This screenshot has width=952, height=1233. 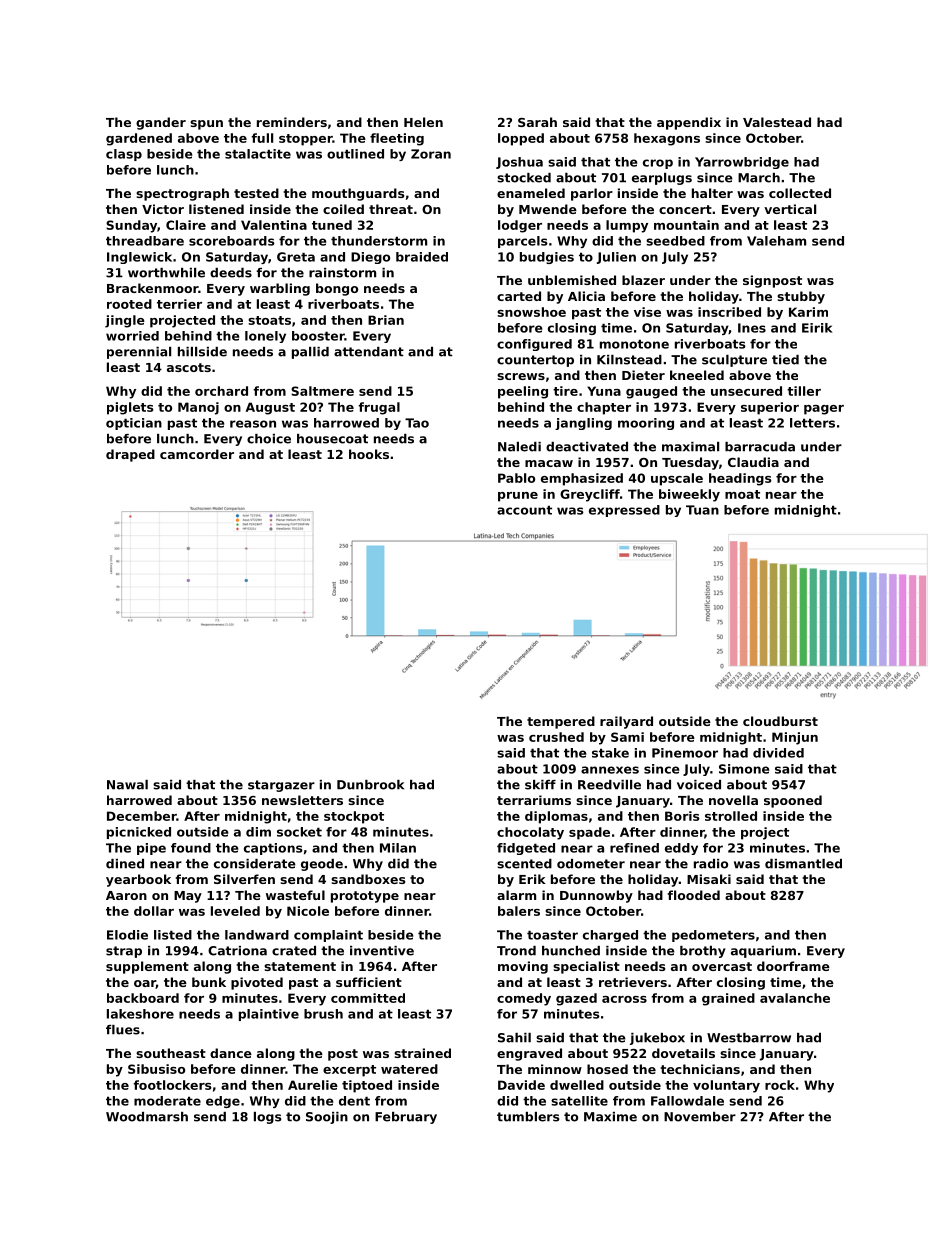 I want to click on expressed, so click(x=624, y=511).
